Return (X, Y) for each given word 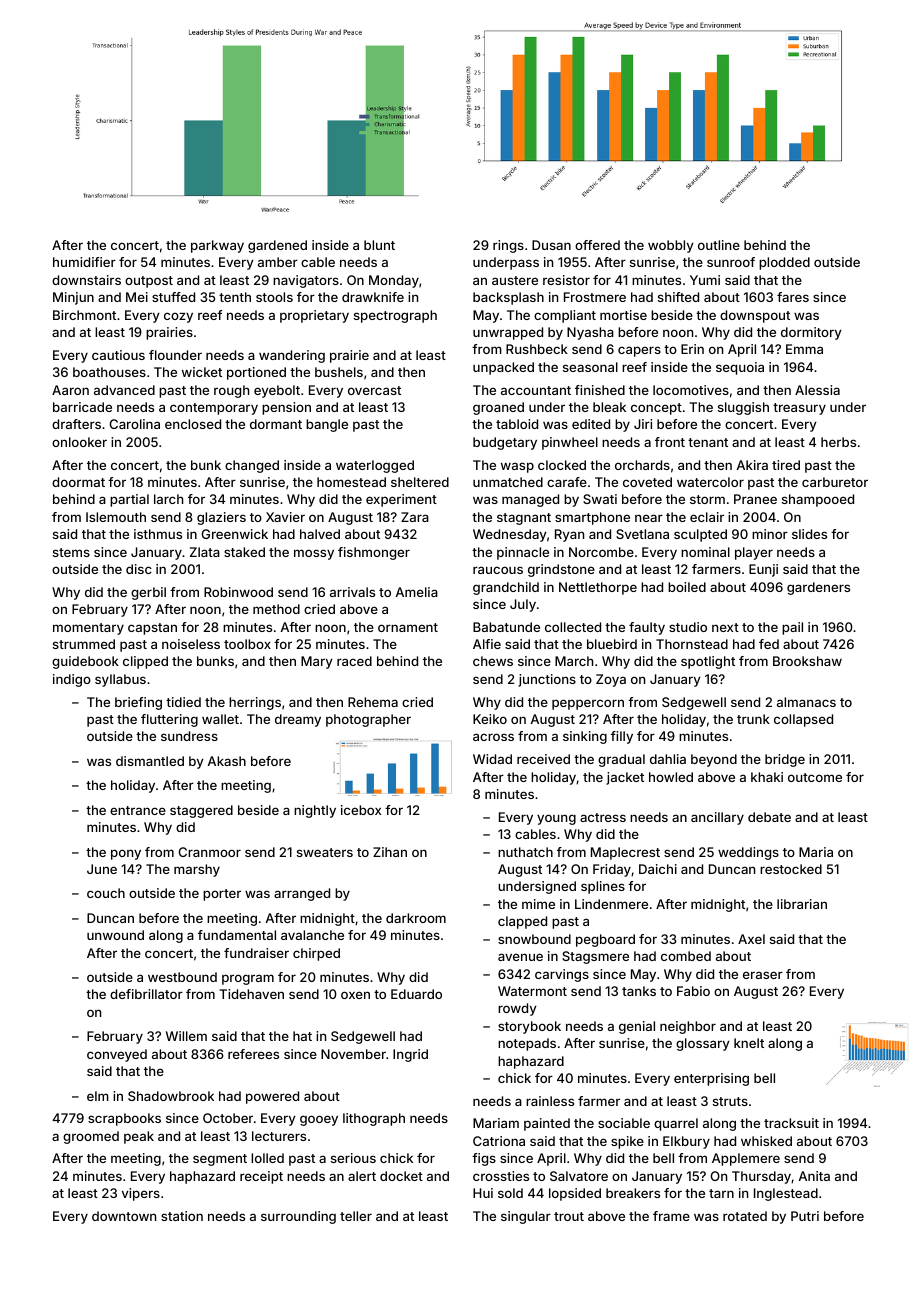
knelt (749, 1043)
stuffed (173, 297)
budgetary (505, 443)
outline (719, 245)
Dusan (551, 245)
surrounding (298, 1217)
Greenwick (234, 534)
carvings (562, 975)
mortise (623, 315)
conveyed (117, 1055)
